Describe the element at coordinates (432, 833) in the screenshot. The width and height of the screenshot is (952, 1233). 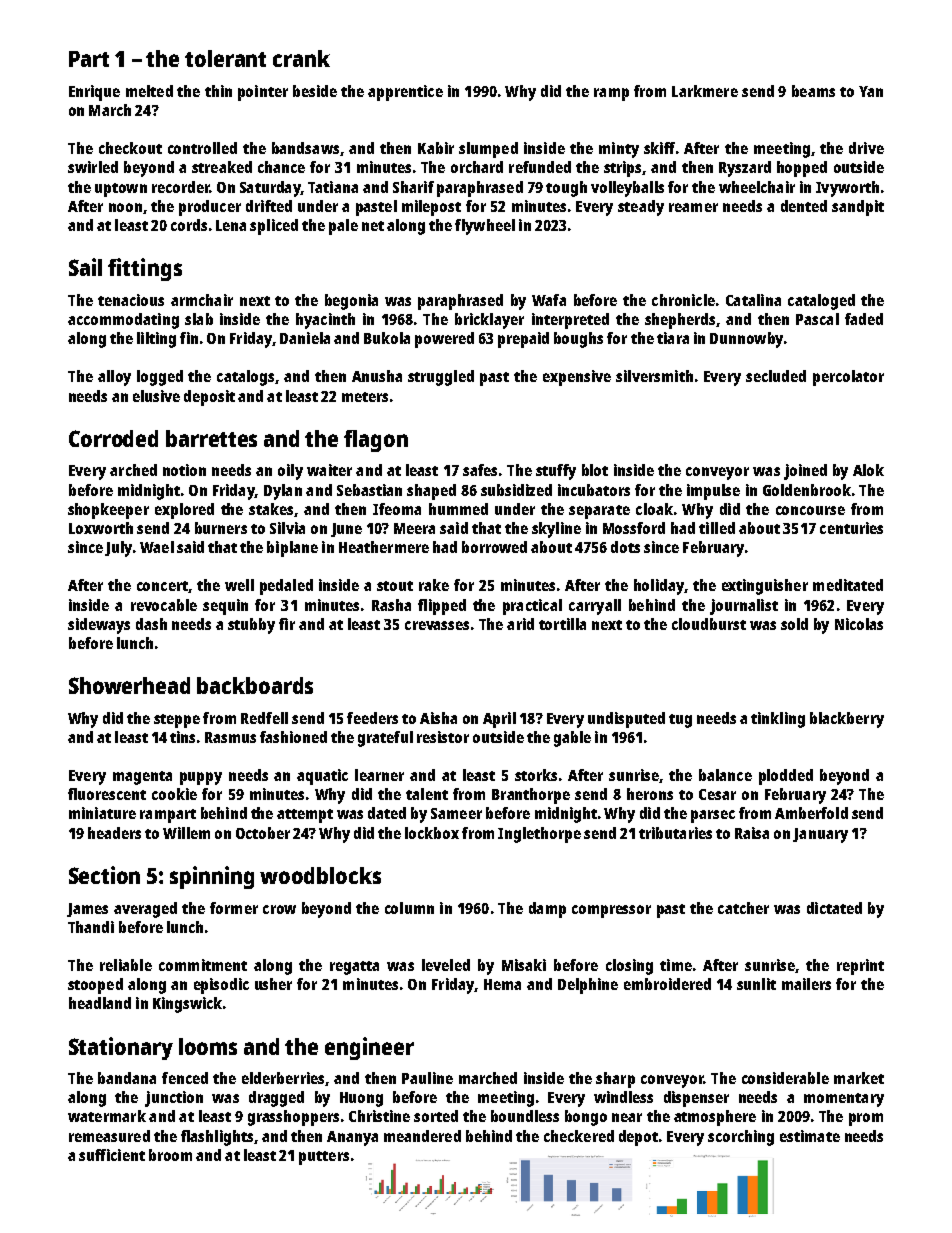
I see `lockbox` at that location.
